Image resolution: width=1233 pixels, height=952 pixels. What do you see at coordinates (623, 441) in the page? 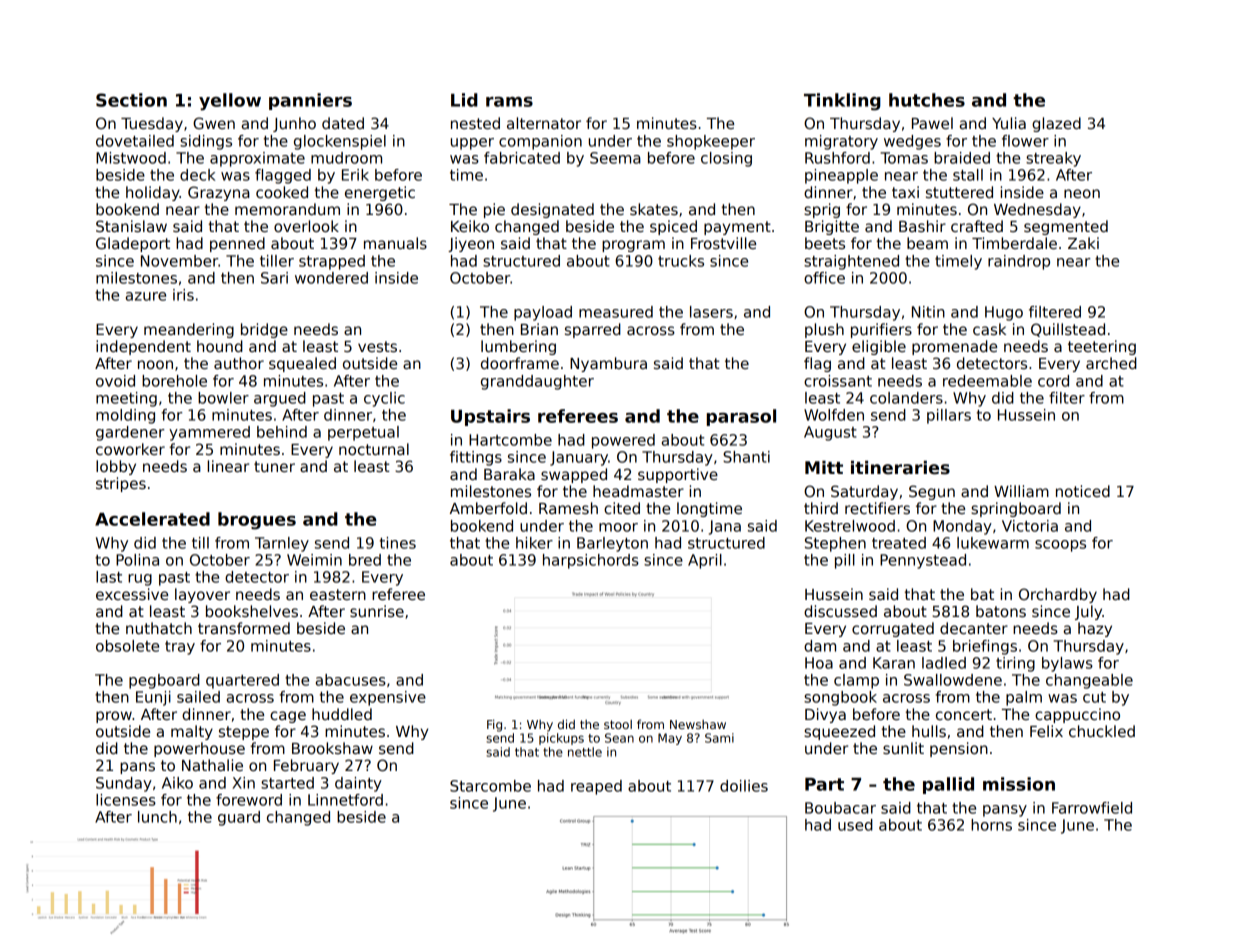
I see `powered` at bounding box center [623, 441].
